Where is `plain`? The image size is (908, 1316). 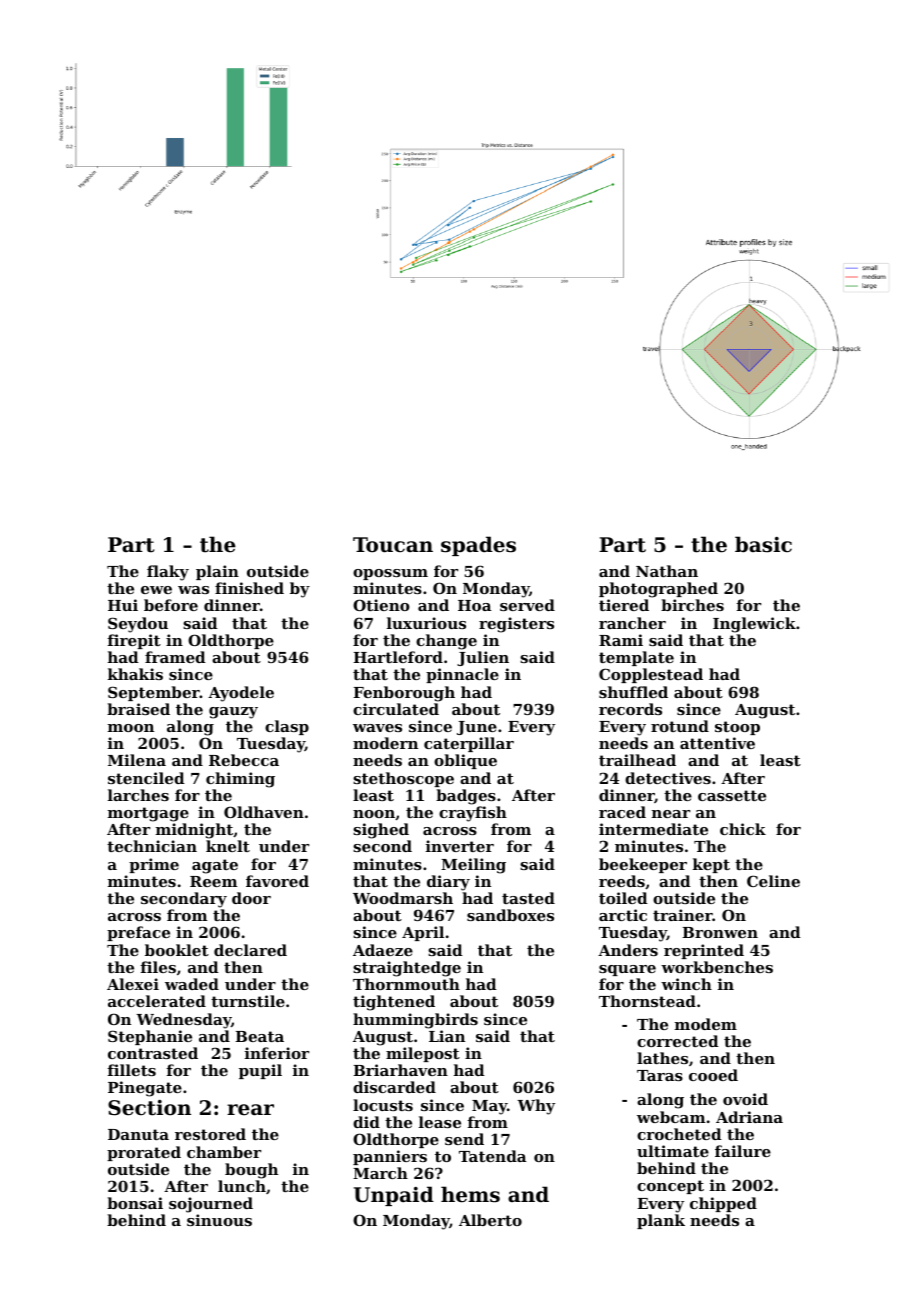
plain is located at coordinates (217, 572).
